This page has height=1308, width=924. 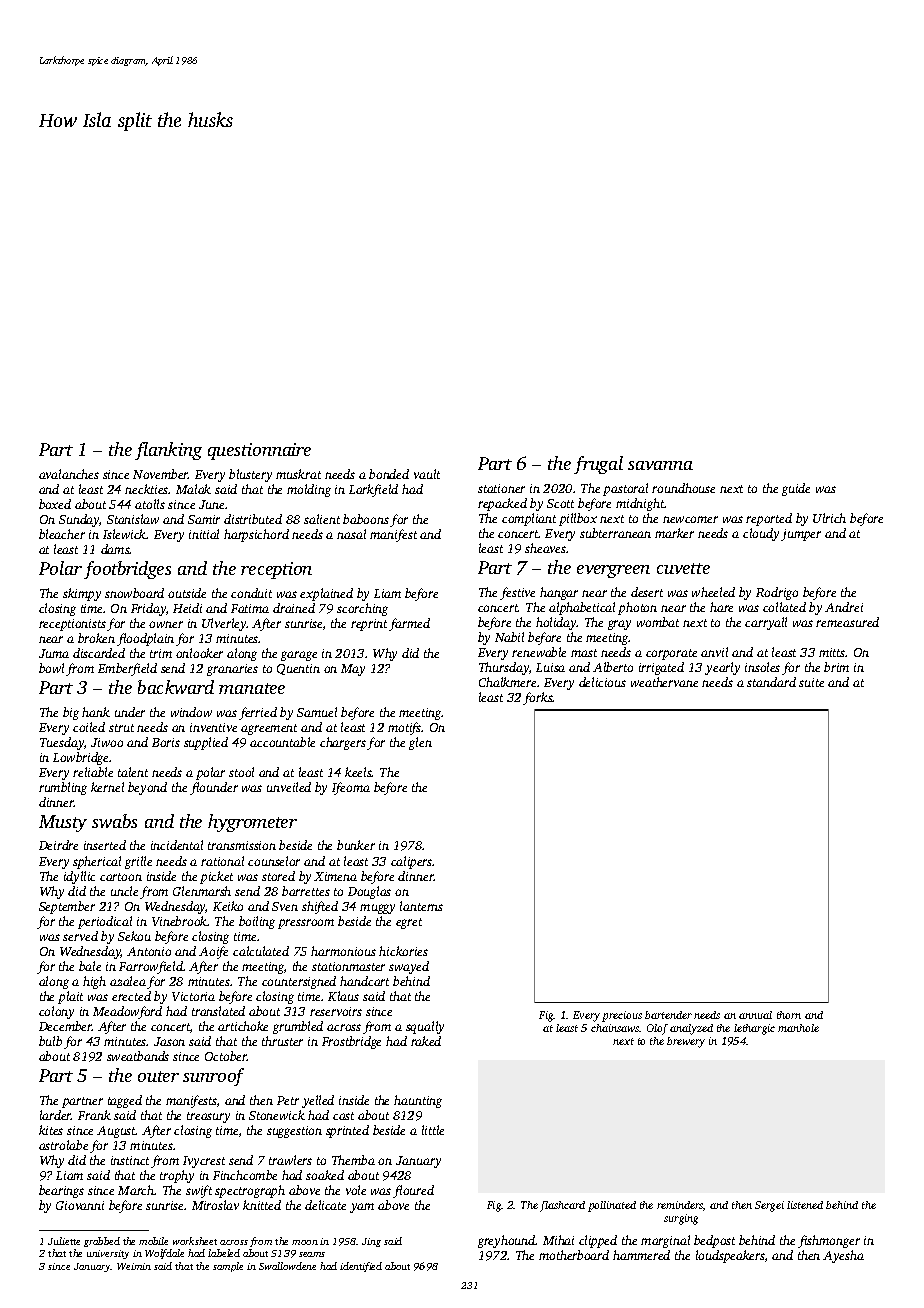 I want to click on thorn, so click(x=789, y=1015).
